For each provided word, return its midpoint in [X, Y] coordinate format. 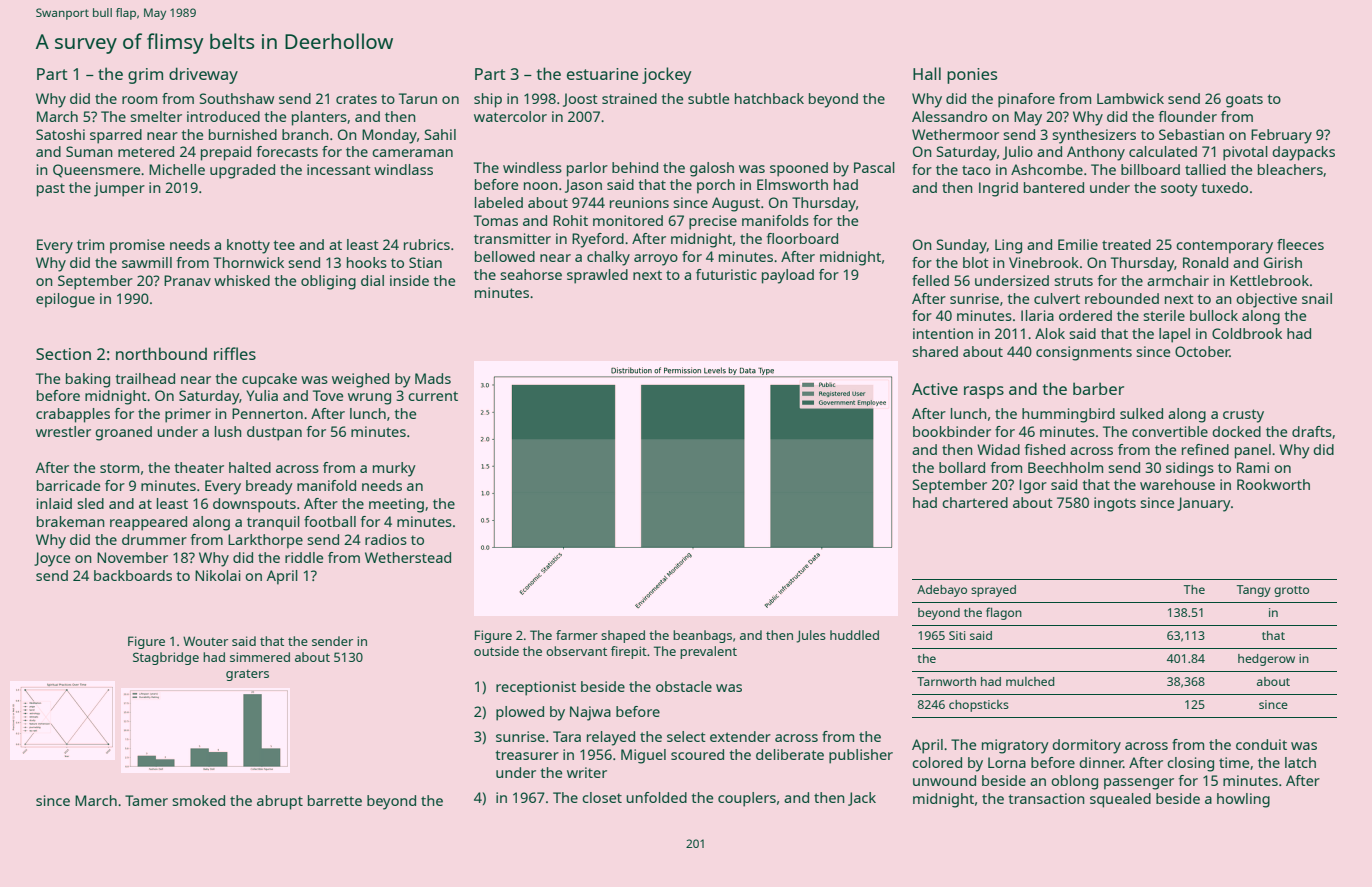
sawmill [147, 262]
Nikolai [218, 575]
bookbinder [952, 431]
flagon [1004, 613]
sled [90, 503]
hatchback [769, 98]
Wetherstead [408, 557]
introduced [223, 116]
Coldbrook [1247, 333]
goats [1244, 101]
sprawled [597, 276]
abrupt [280, 802]
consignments [1084, 353]
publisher [861, 756]
